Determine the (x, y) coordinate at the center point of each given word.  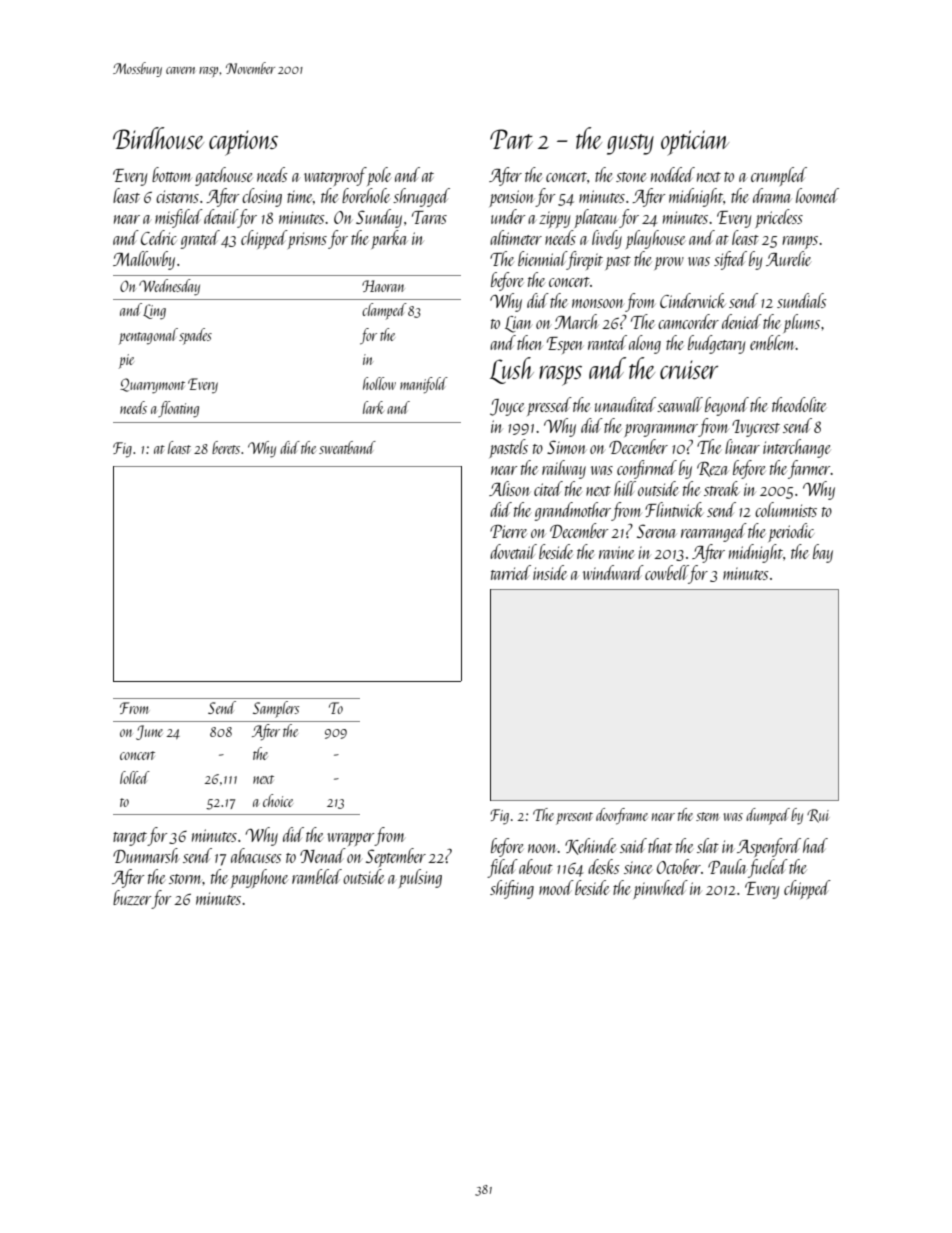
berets (226, 447)
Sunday (379, 218)
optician (695, 143)
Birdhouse (158, 138)
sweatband (347, 447)
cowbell (667, 572)
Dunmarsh (145, 855)
